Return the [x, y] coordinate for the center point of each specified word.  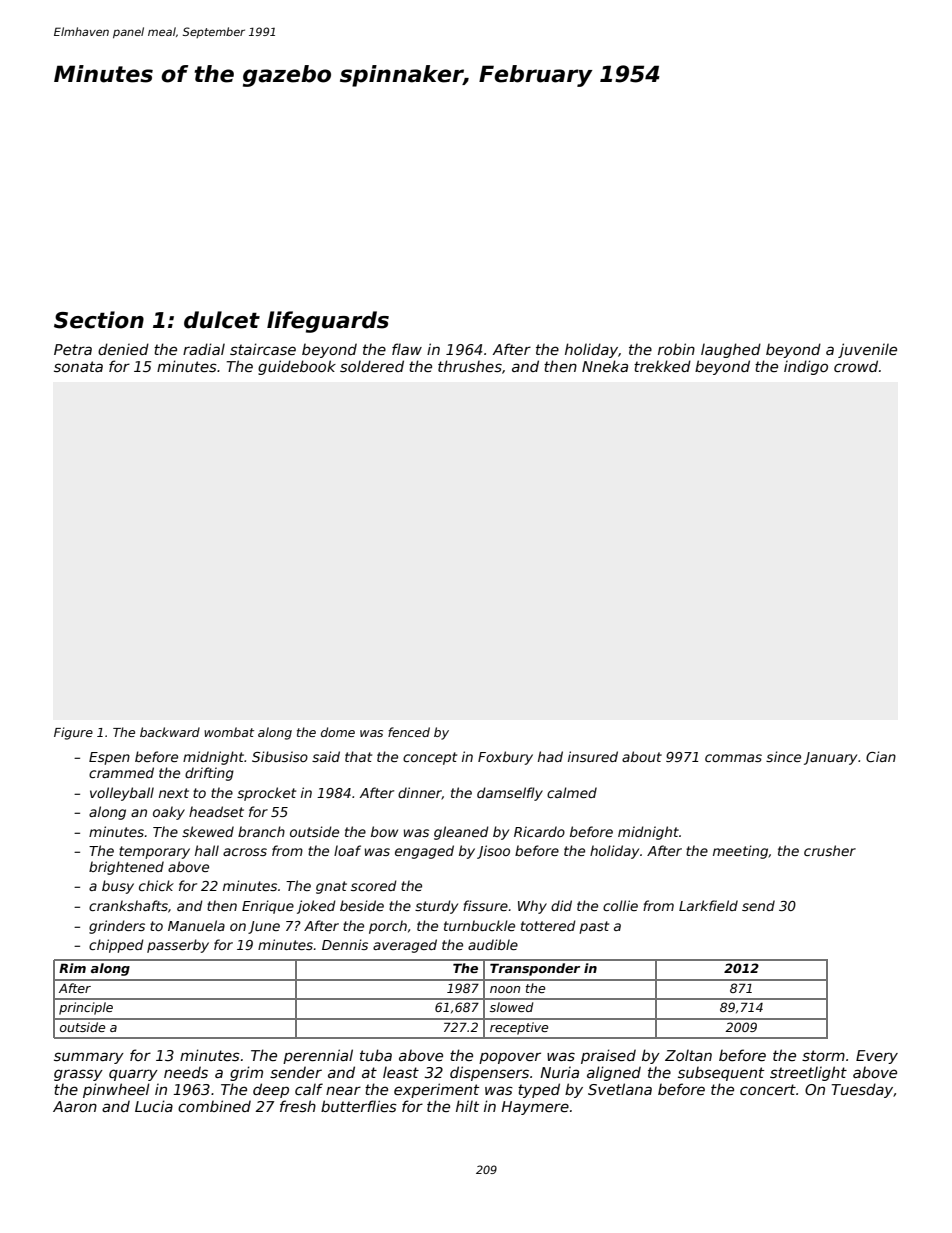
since [783, 756]
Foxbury [505, 758]
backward [170, 732]
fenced [409, 732]
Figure [73, 733]
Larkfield [708, 905]
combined [214, 1106]
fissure [485, 905]
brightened [126, 868]
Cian [881, 756]
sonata [78, 366]
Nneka [605, 366]
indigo [806, 367]
